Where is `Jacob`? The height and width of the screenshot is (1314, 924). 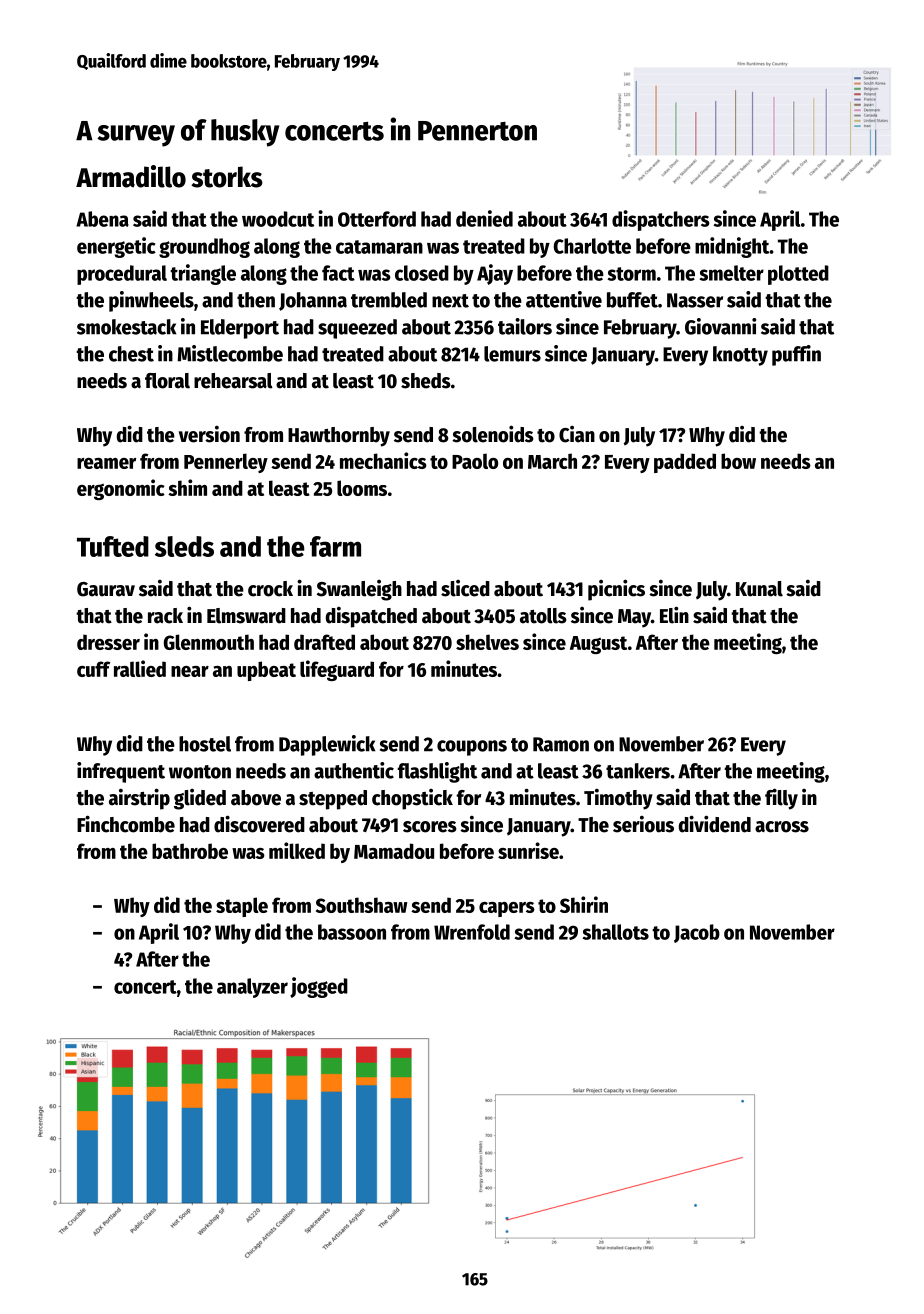
Jacob is located at coordinates (697, 933).
